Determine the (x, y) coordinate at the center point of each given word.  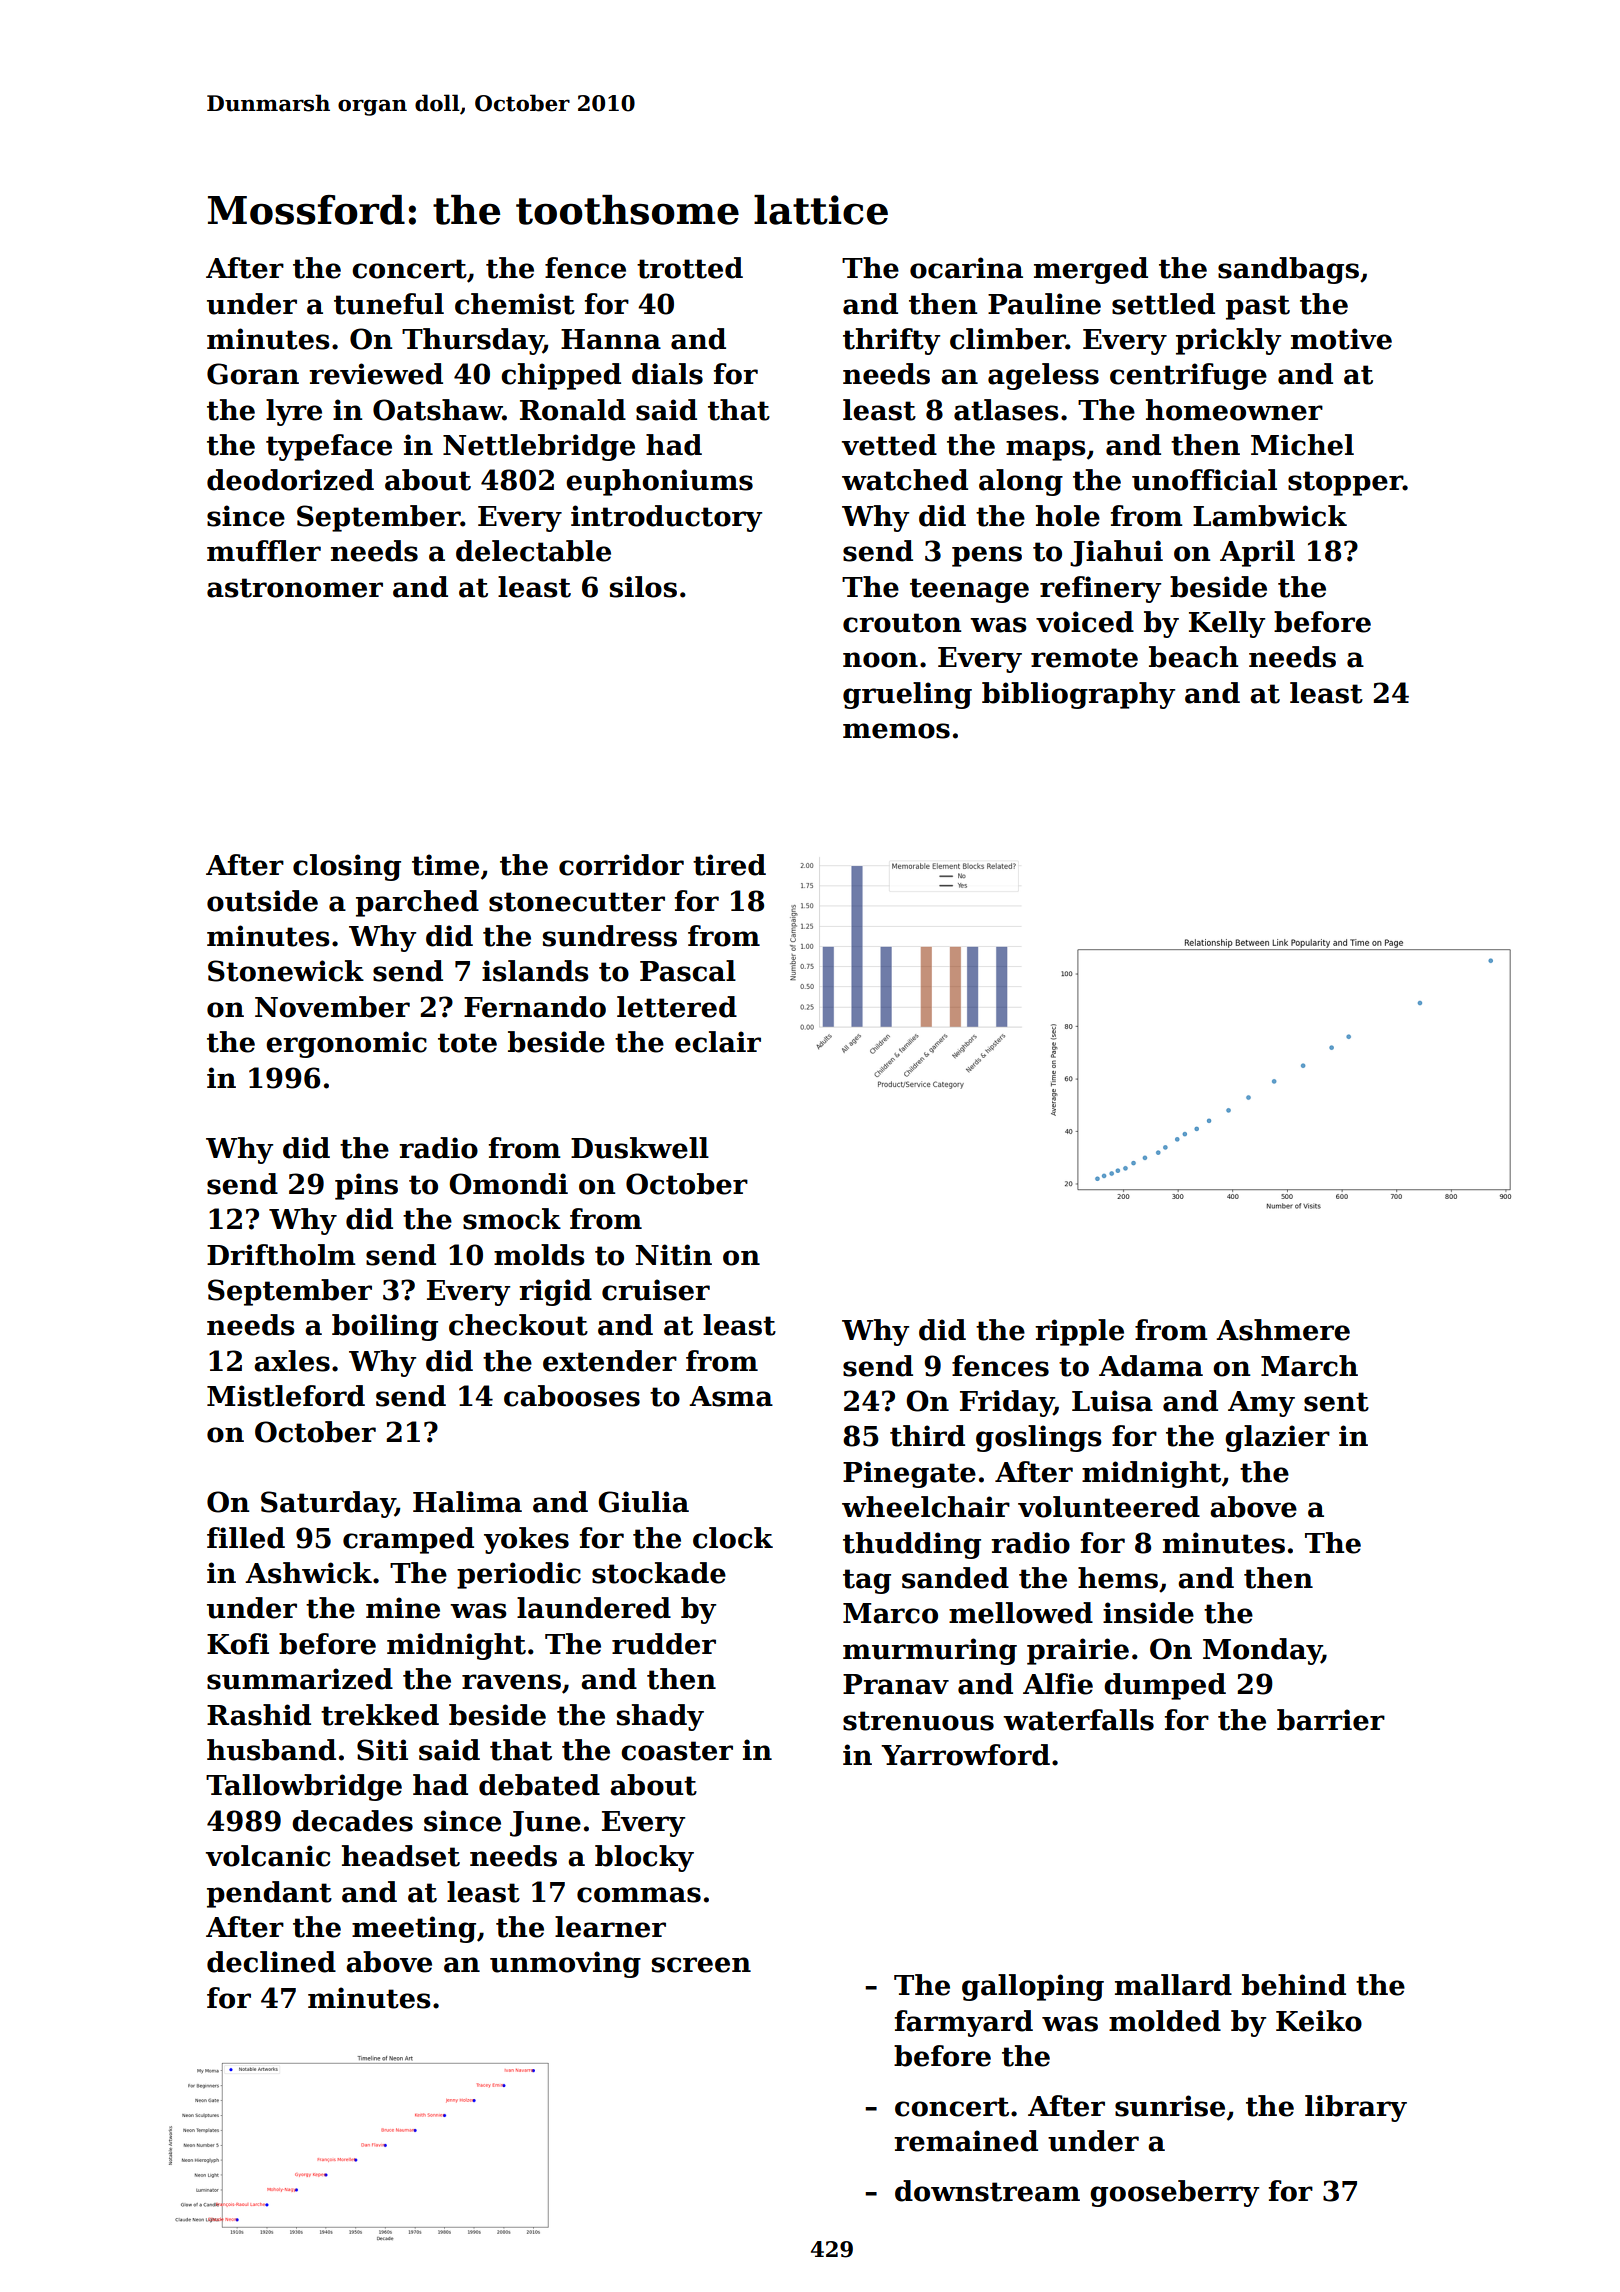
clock (733, 1538)
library (1356, 2108)
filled (246, 1538)
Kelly (1227, 624)
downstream (987, 2191)
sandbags (1288, 270)
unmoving (565, 1964)
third (927, 1436)
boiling (385, 1327)
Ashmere (1283, 1330)
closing (347, 867)
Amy (1261, 1404)
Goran (253, 374)
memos (896, 731)
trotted (690, 268)
